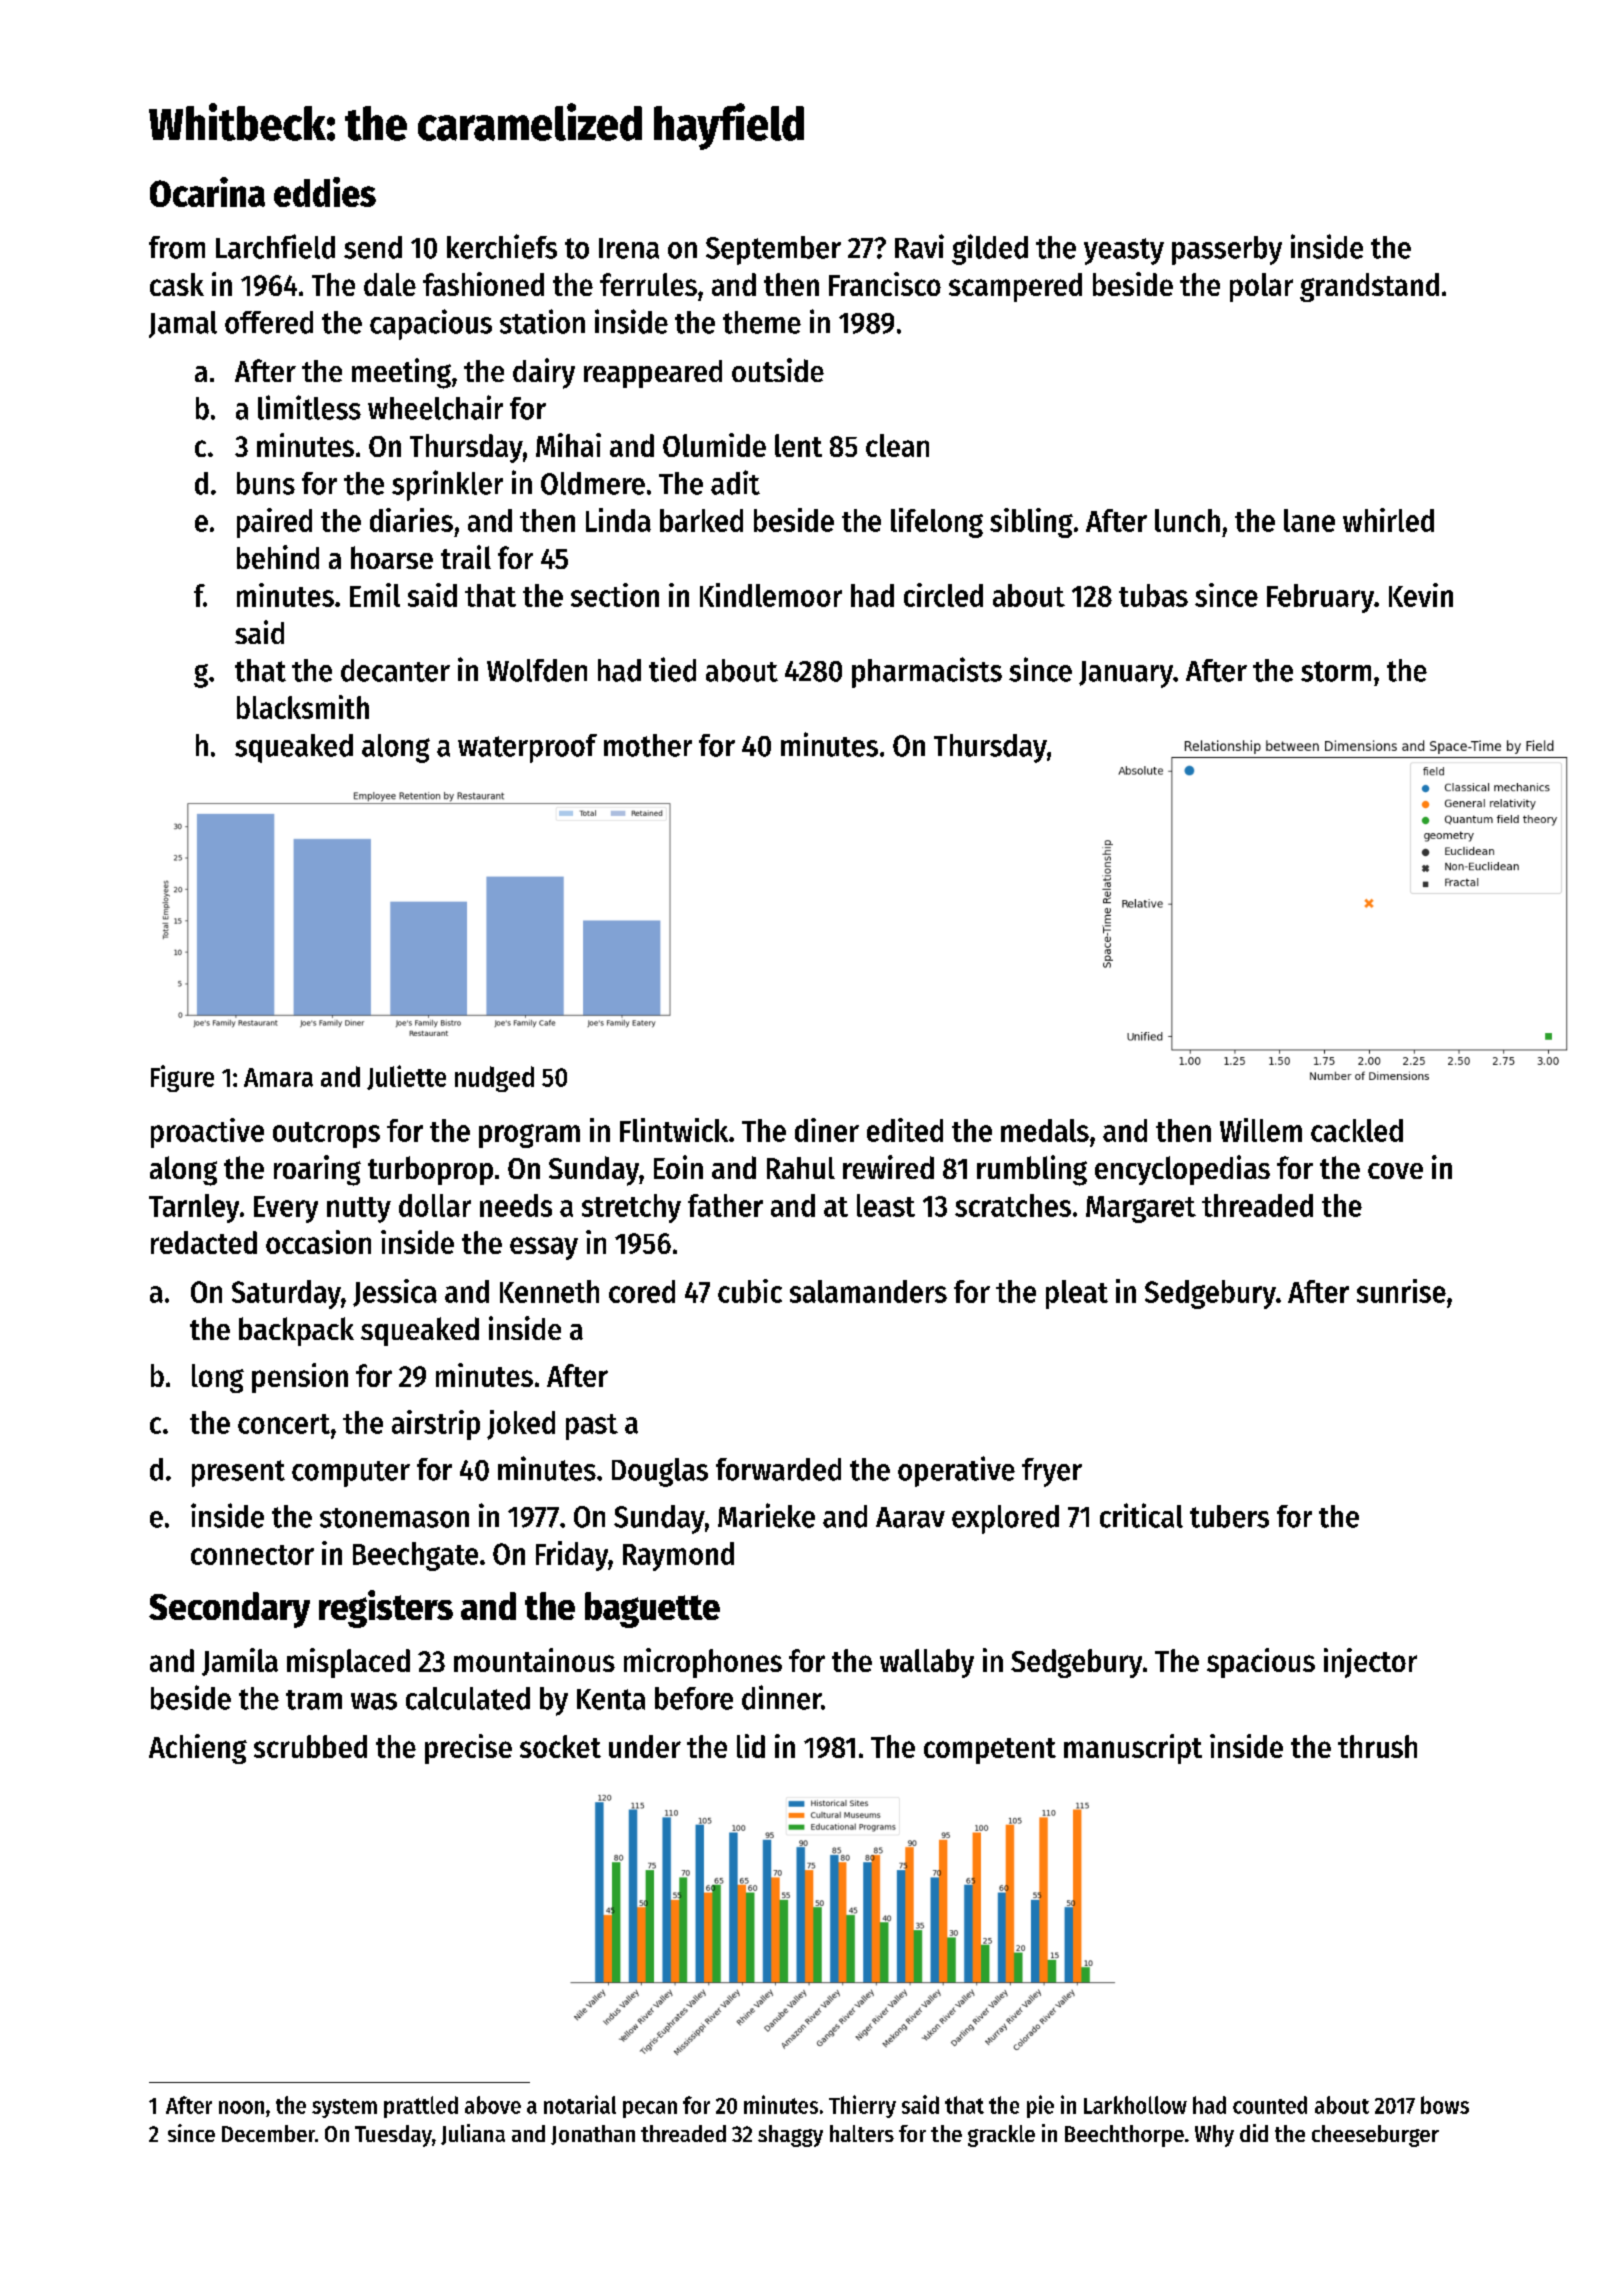 Image resolution: width=1620 pixels, height=2292 pixels. I want to click on Wolfden, so click(537, 670).
